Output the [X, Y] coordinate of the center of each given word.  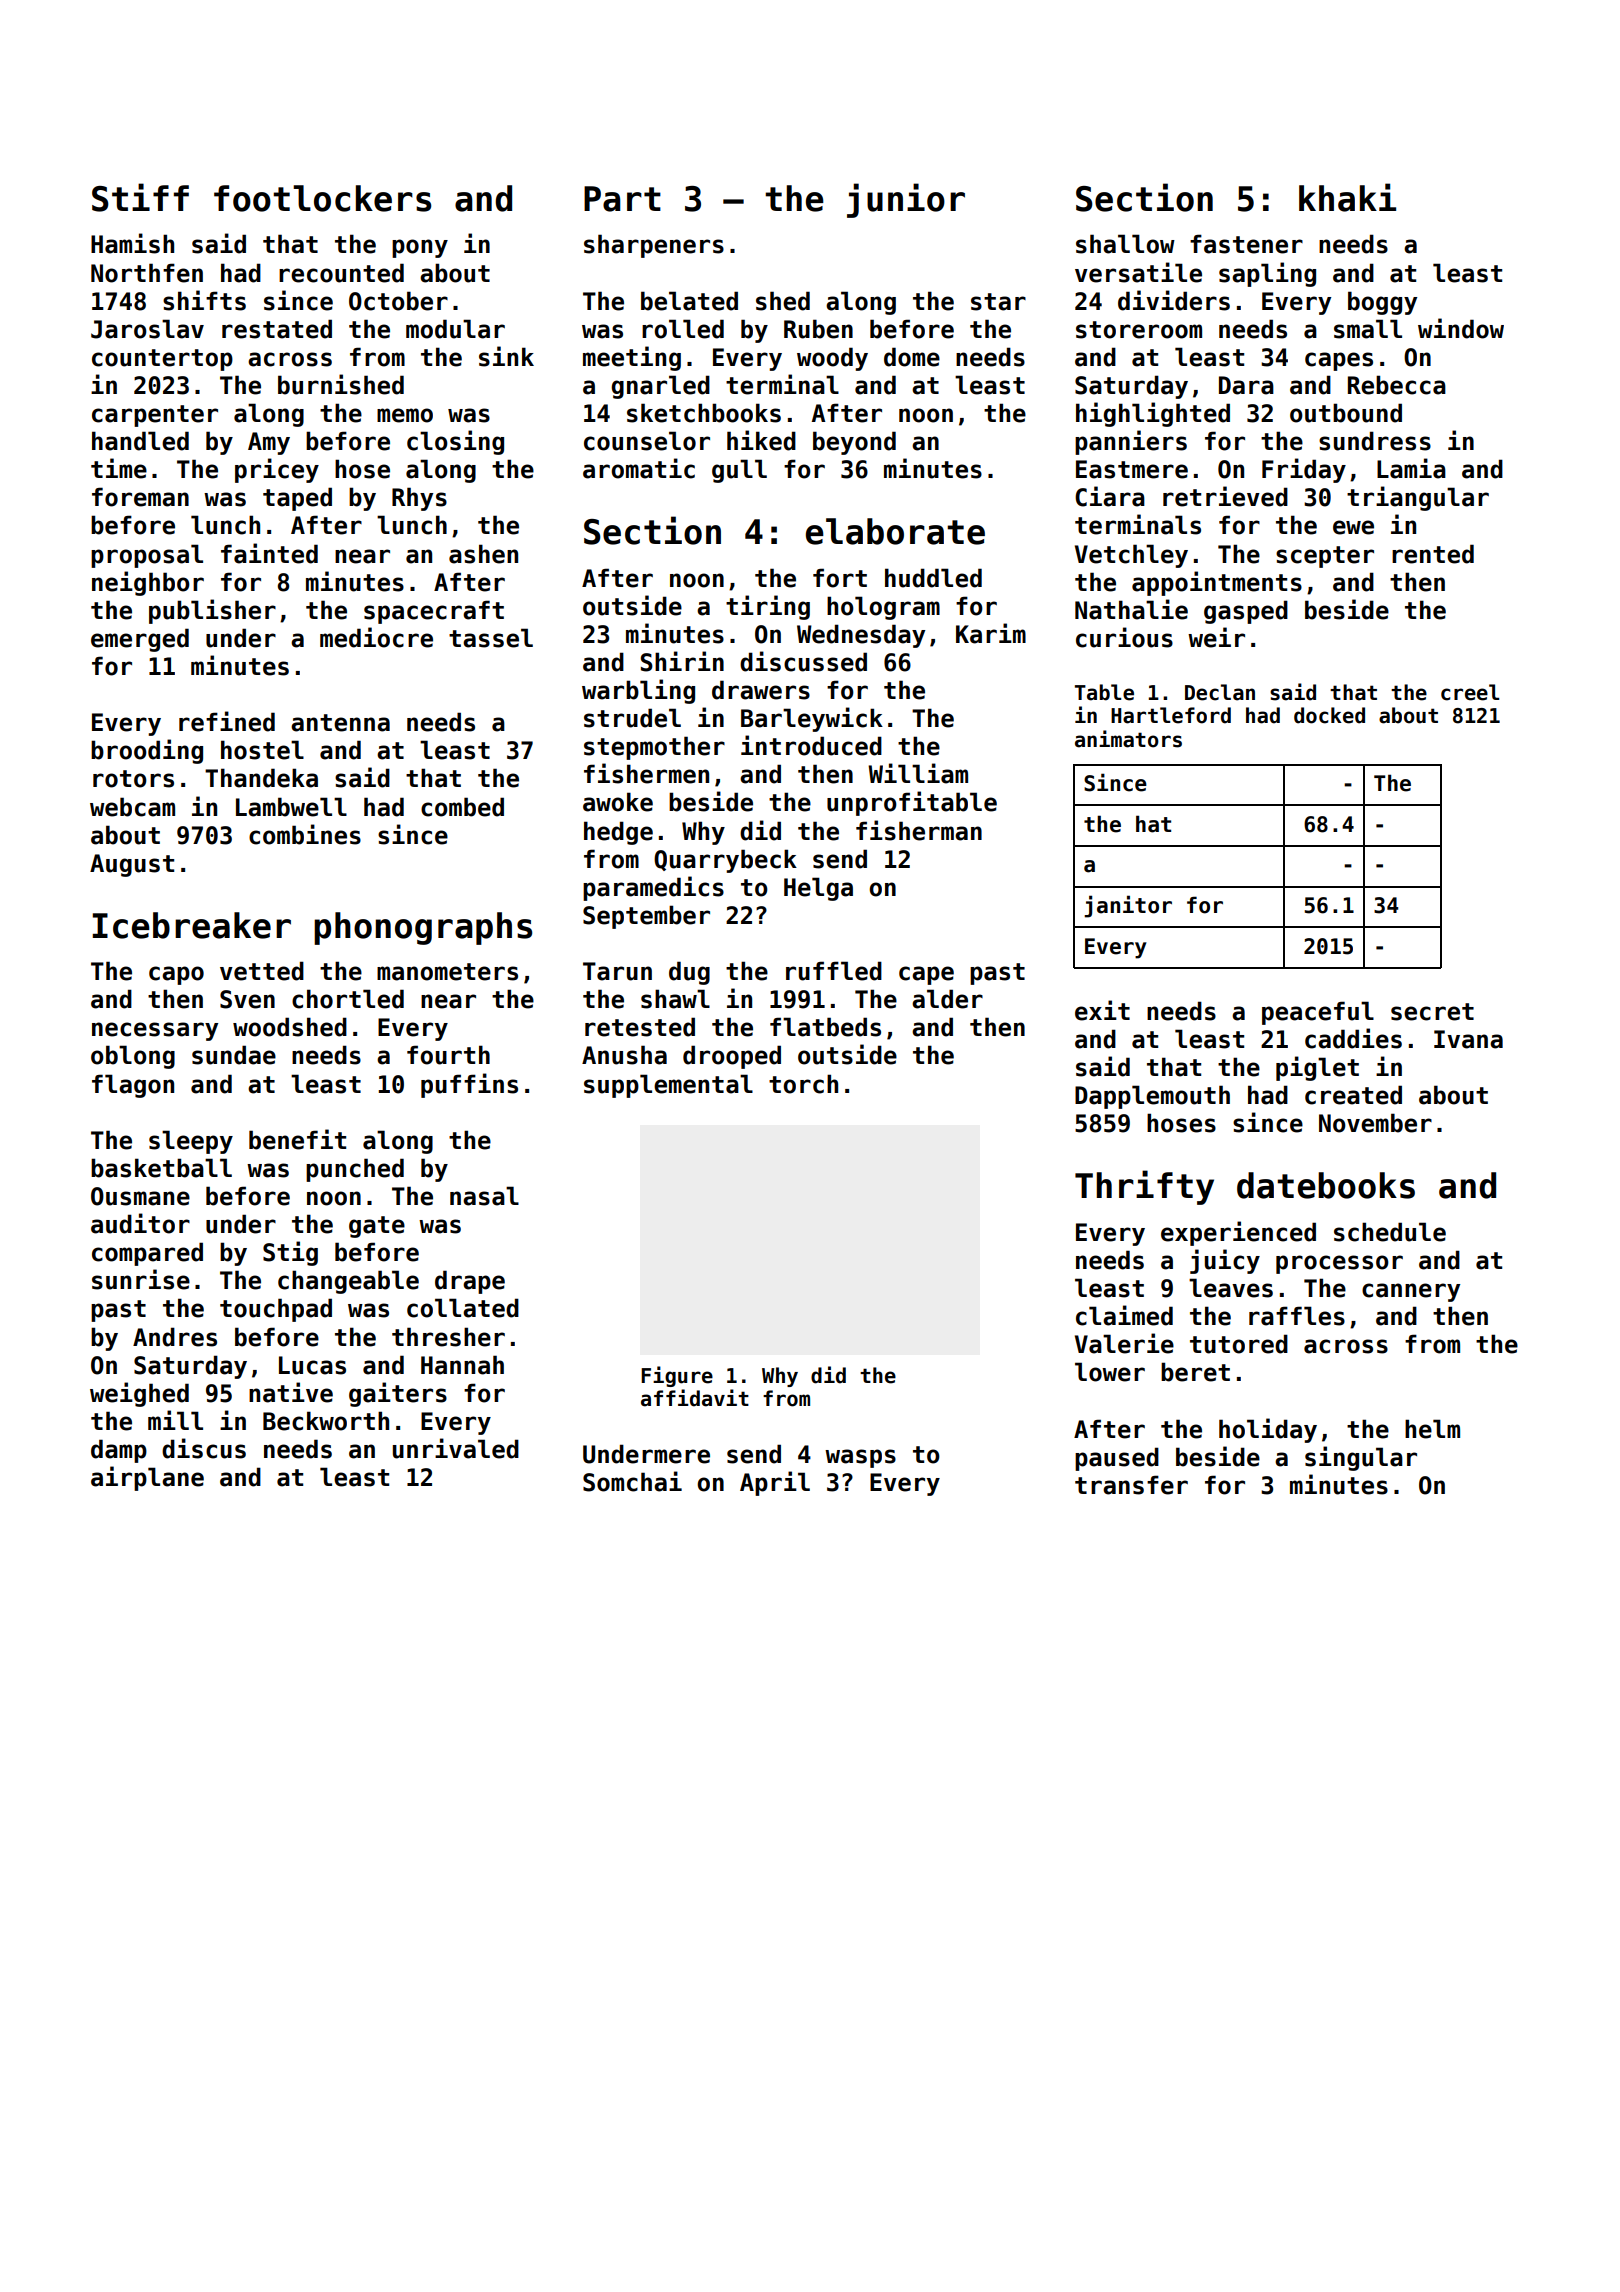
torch [803, 1084]
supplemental [668, 1086]
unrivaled [456, 1448]
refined [227, 721]
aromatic [639, 468]
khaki [1347, 197]
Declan [1220, 692]
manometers [447, 972]
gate [377, 1227]
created [1353, 1095]
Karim [991, 633]
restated [277, 329]
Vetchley [1131, 556]
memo [405, 415]
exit [1102, 1010]
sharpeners [654, 246]
